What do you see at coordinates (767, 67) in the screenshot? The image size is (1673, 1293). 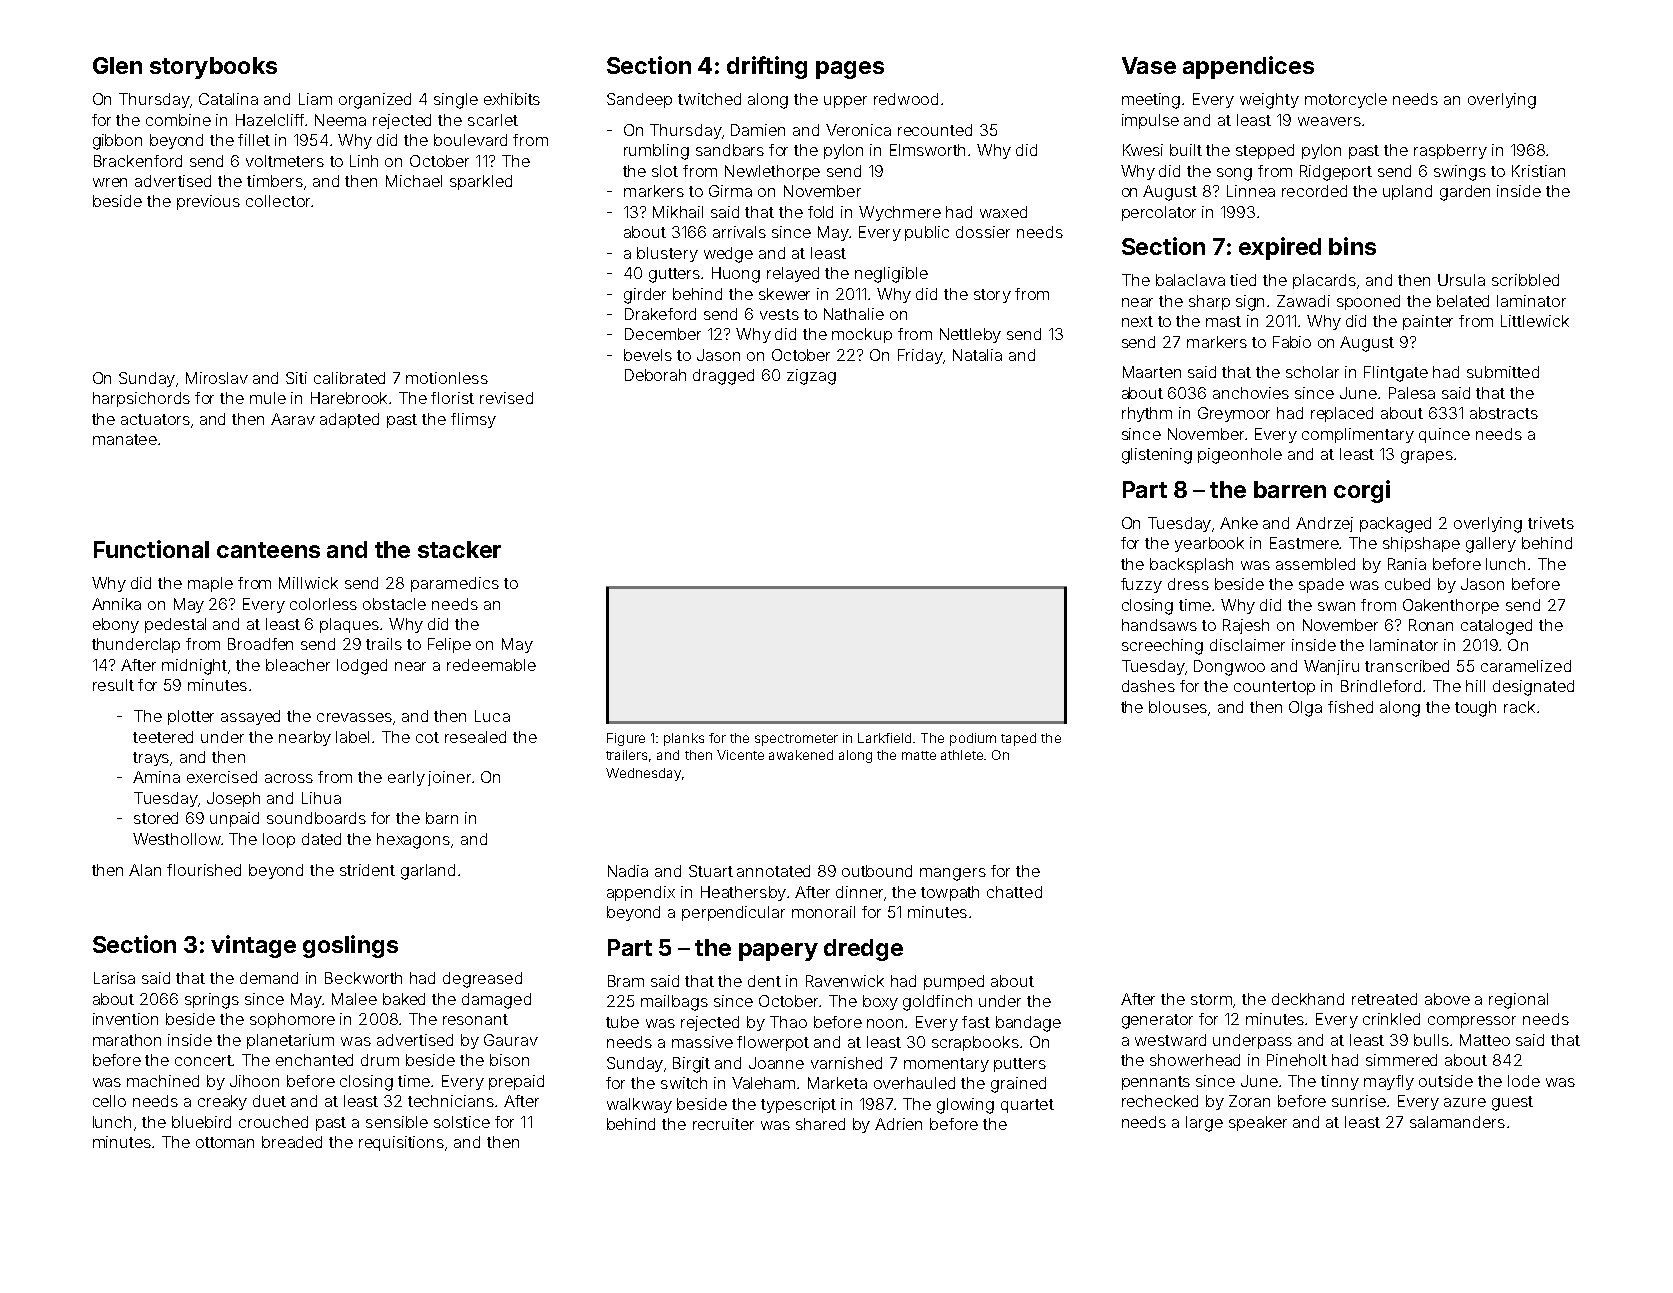 I see `drifting` at bounding box center [767, 67].
